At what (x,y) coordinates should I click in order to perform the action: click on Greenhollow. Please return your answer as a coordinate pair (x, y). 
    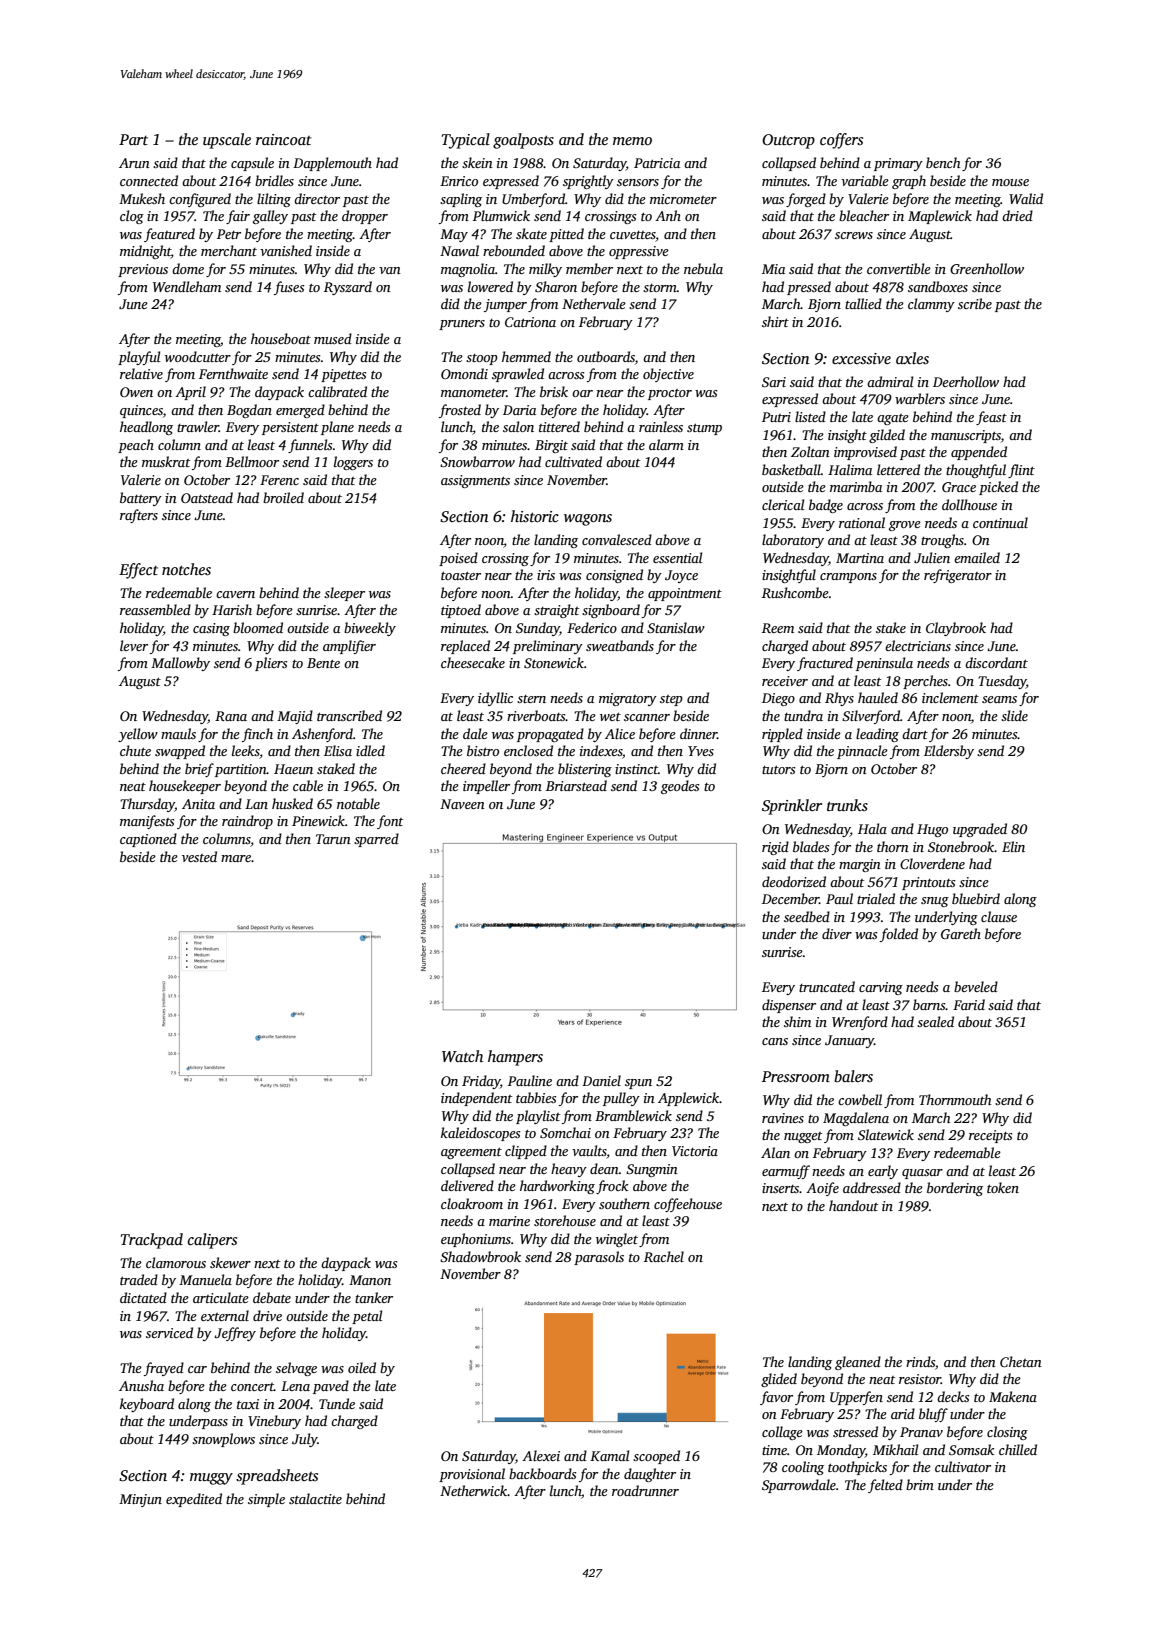
    Looking at the image, I should click on (987, 268).
